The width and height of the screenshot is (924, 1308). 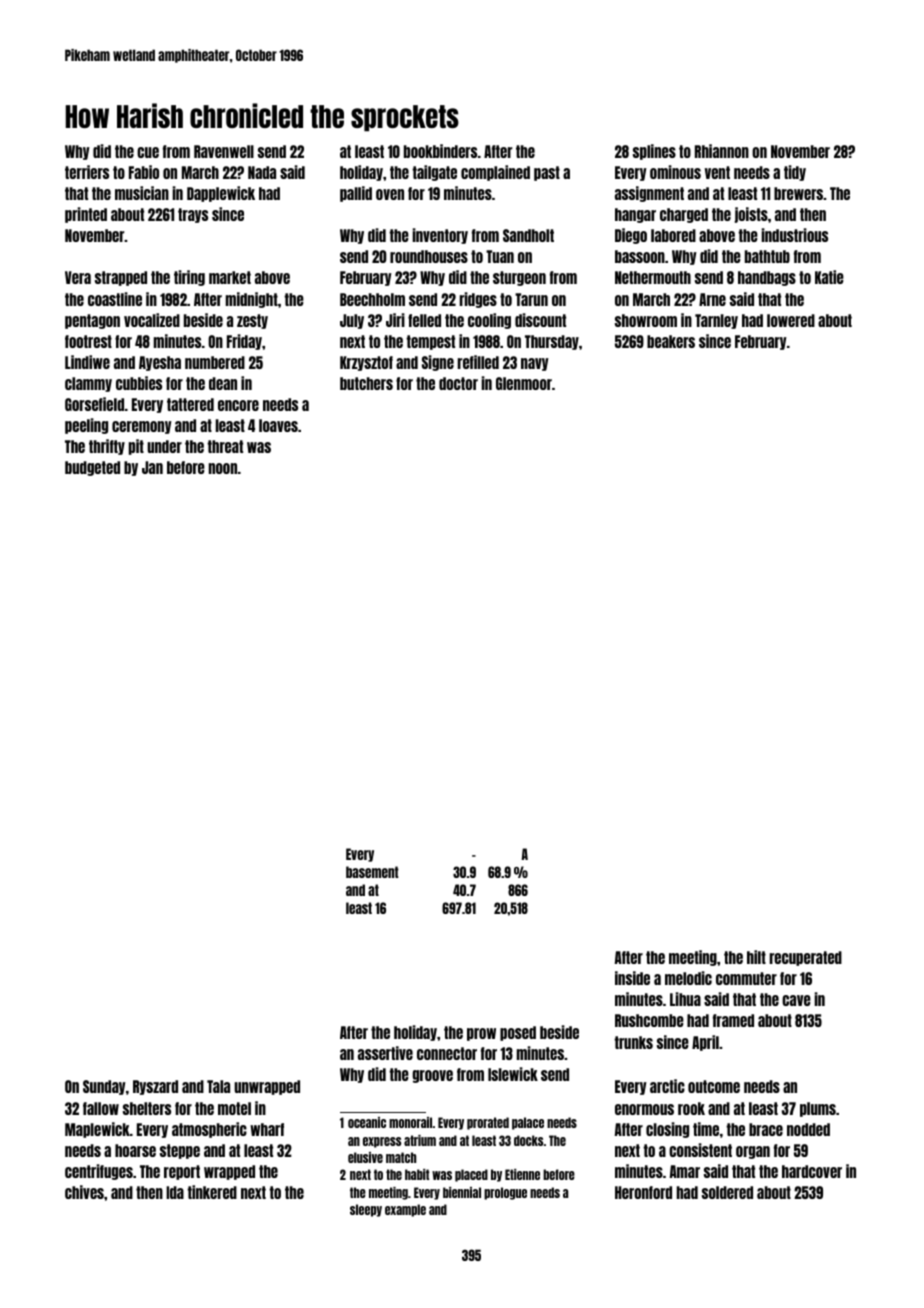 I want to click on bookbinders, so click(x=440, y=151).
